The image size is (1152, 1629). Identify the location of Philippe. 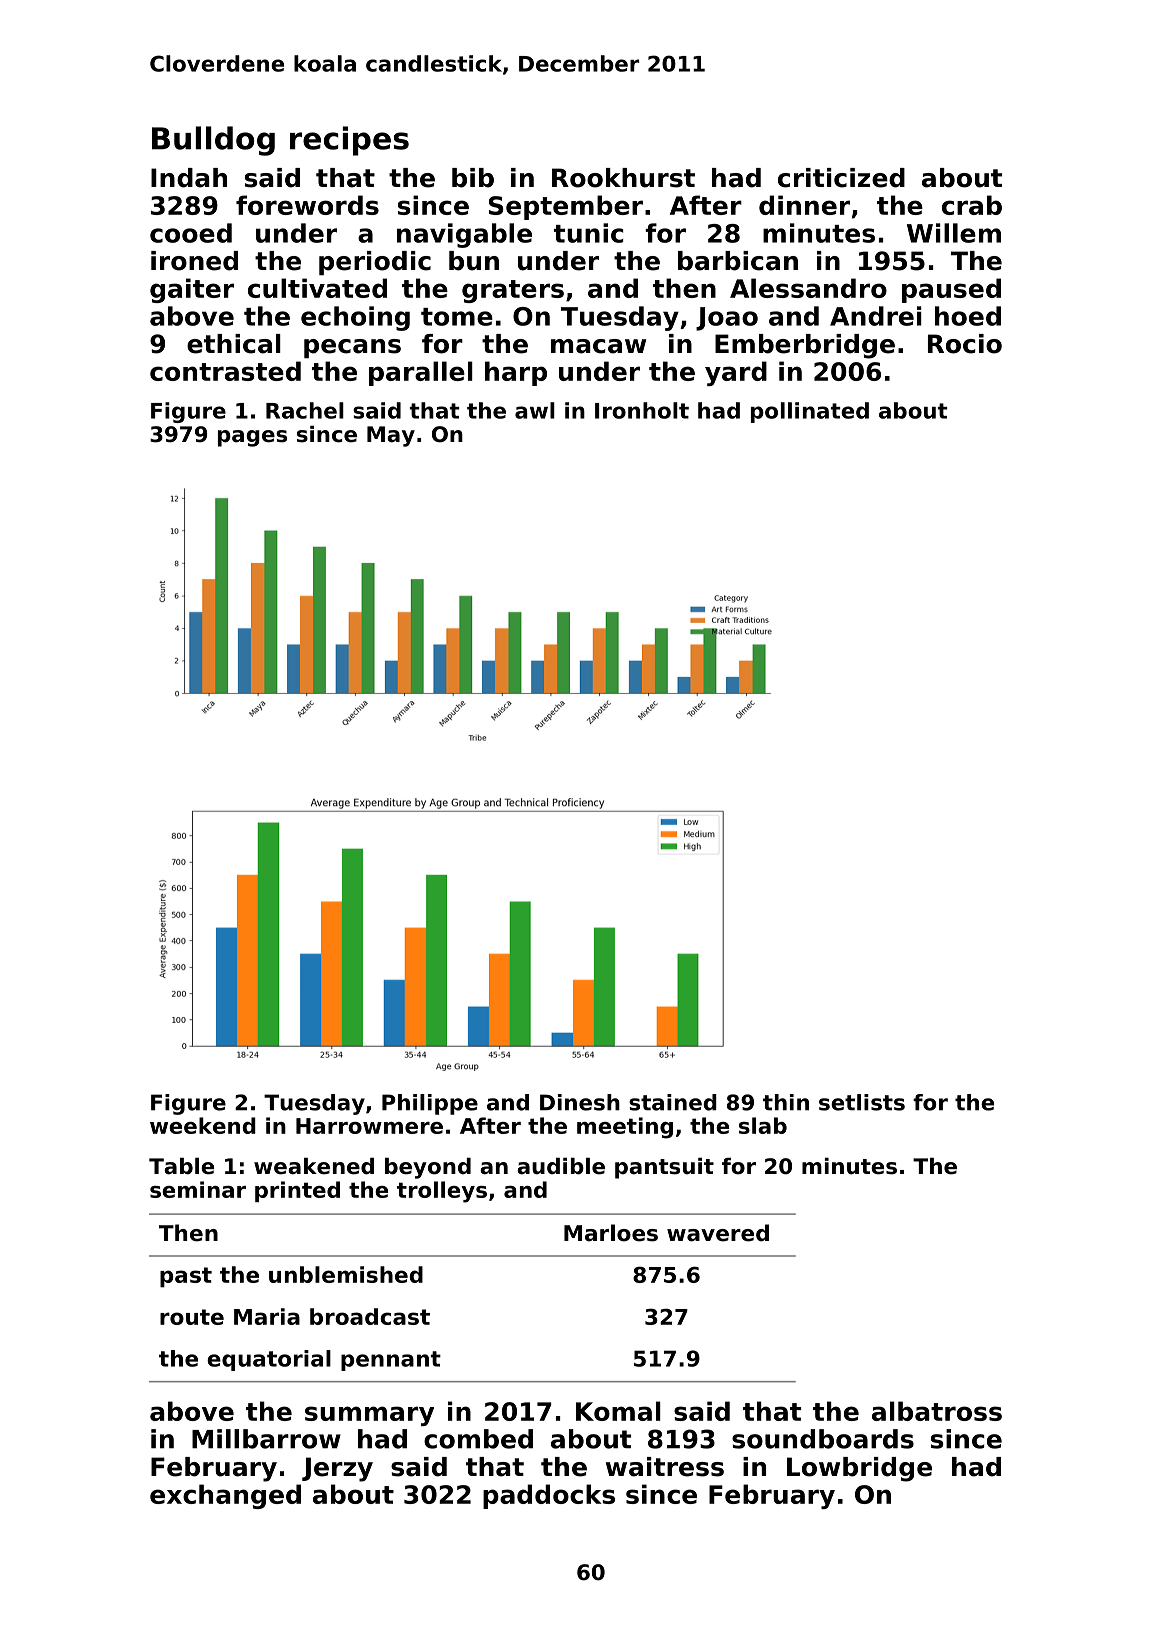
(430, 1104).
